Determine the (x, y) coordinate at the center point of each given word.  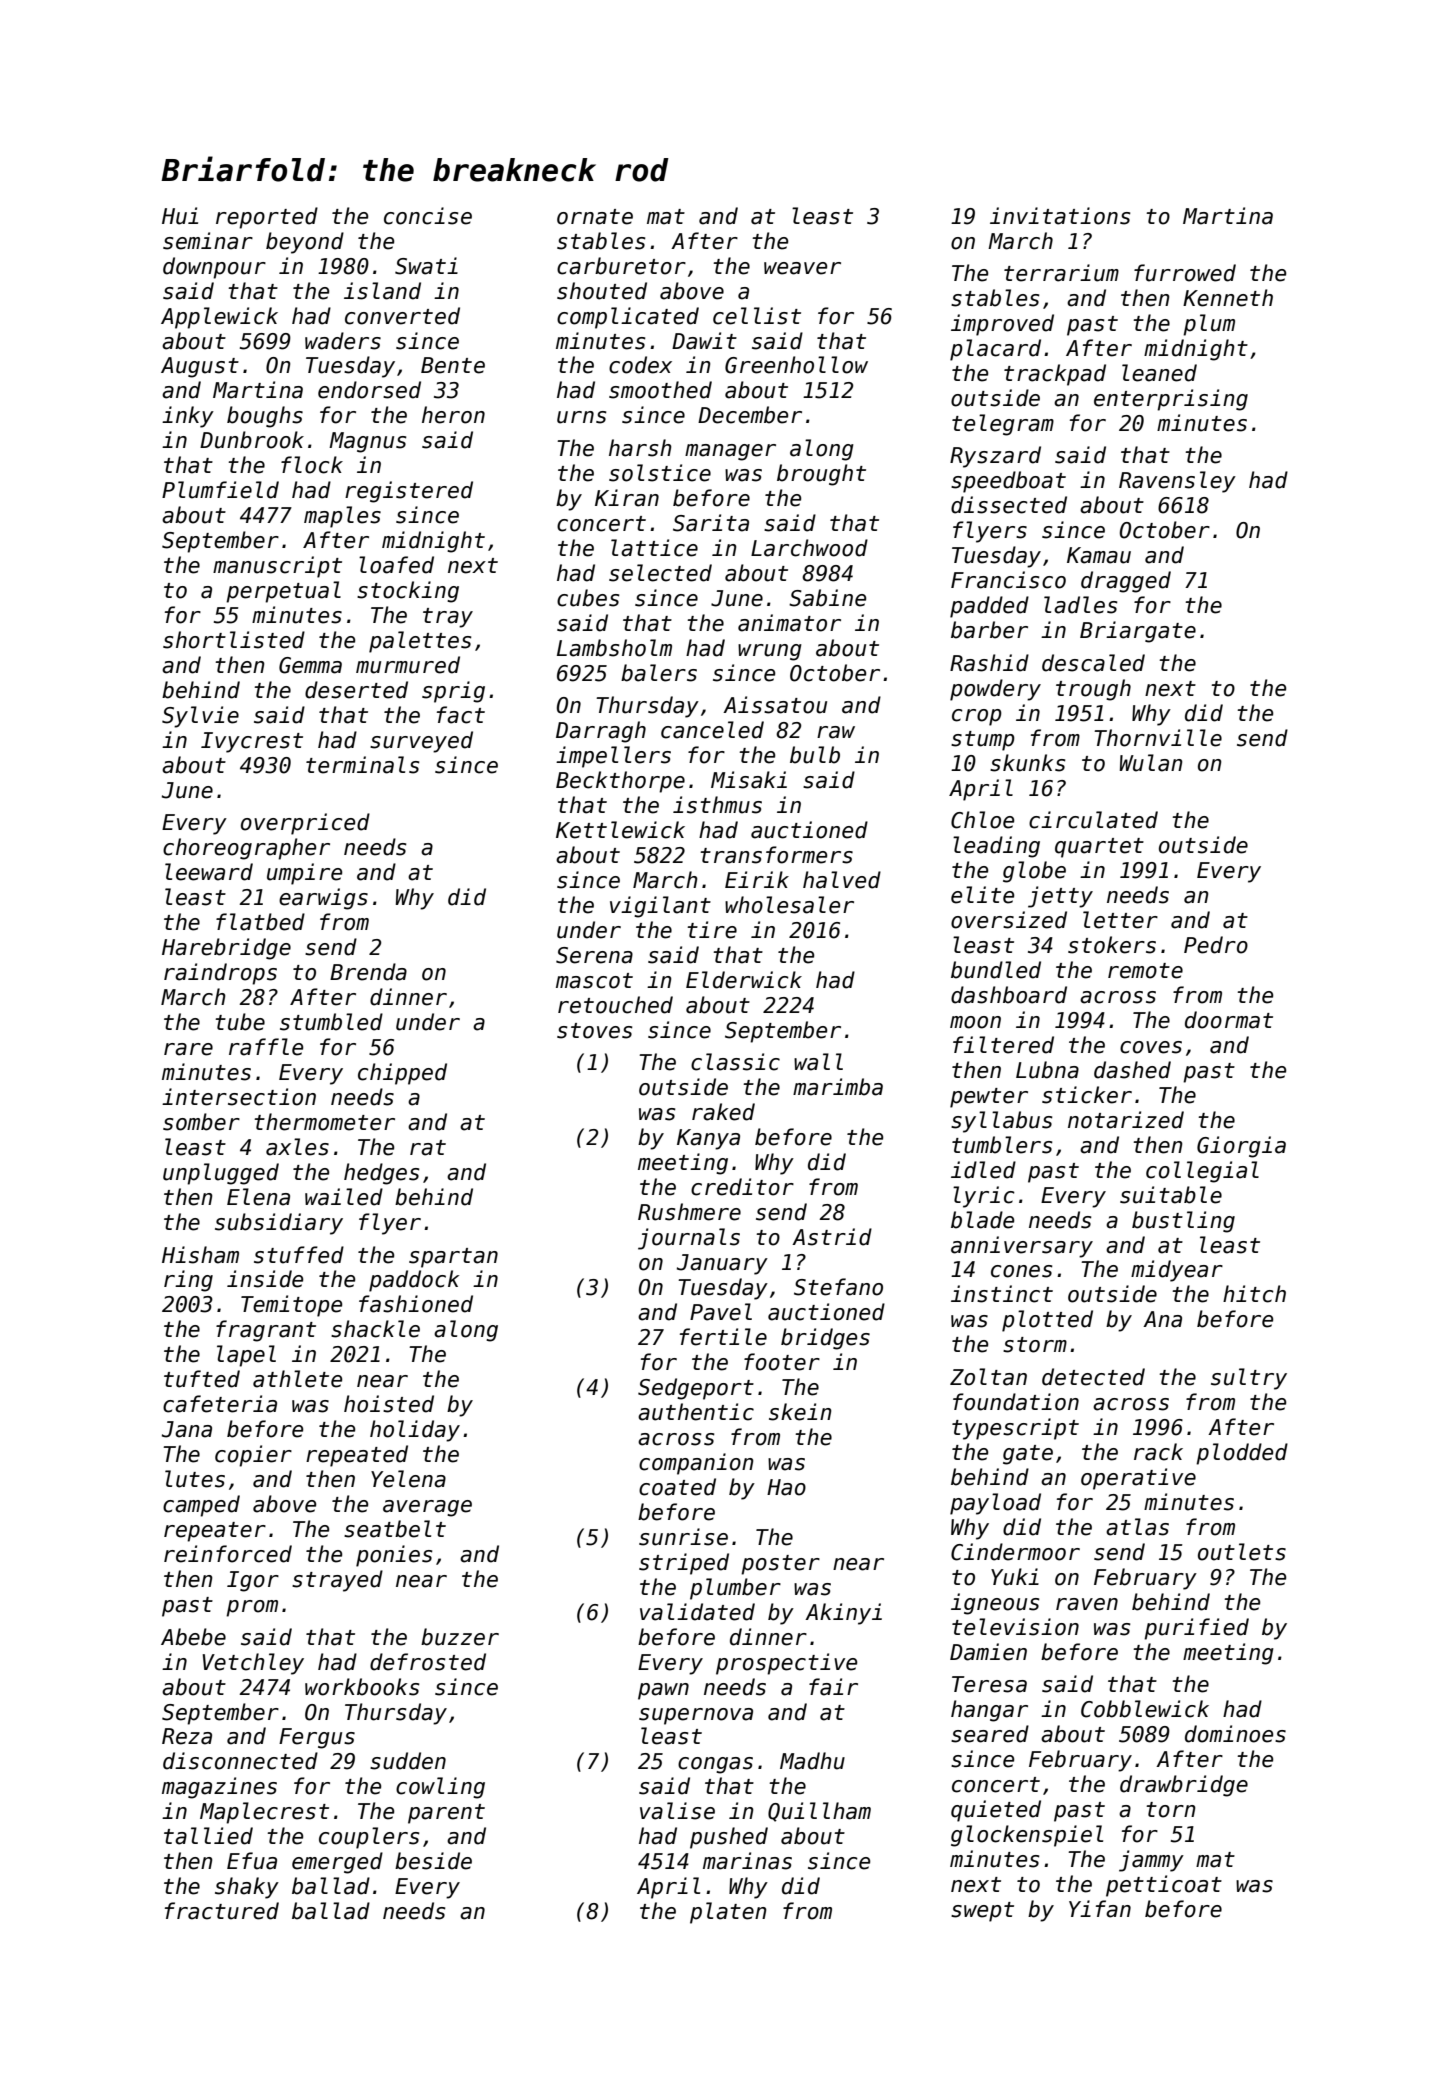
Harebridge (226, 949)
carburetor (621, 266)
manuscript (277, 567)
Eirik (757, 879)
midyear (1177, 1271)
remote (1145, 971)
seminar (208, 241)
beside (433, 1861)
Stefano (838, 1287)
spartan (453, 1258)
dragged (1126, 582)
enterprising (1171, 400)
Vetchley (253, 1664)
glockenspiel (1027, 1836)
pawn (663, 1691)
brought (821, 475)
